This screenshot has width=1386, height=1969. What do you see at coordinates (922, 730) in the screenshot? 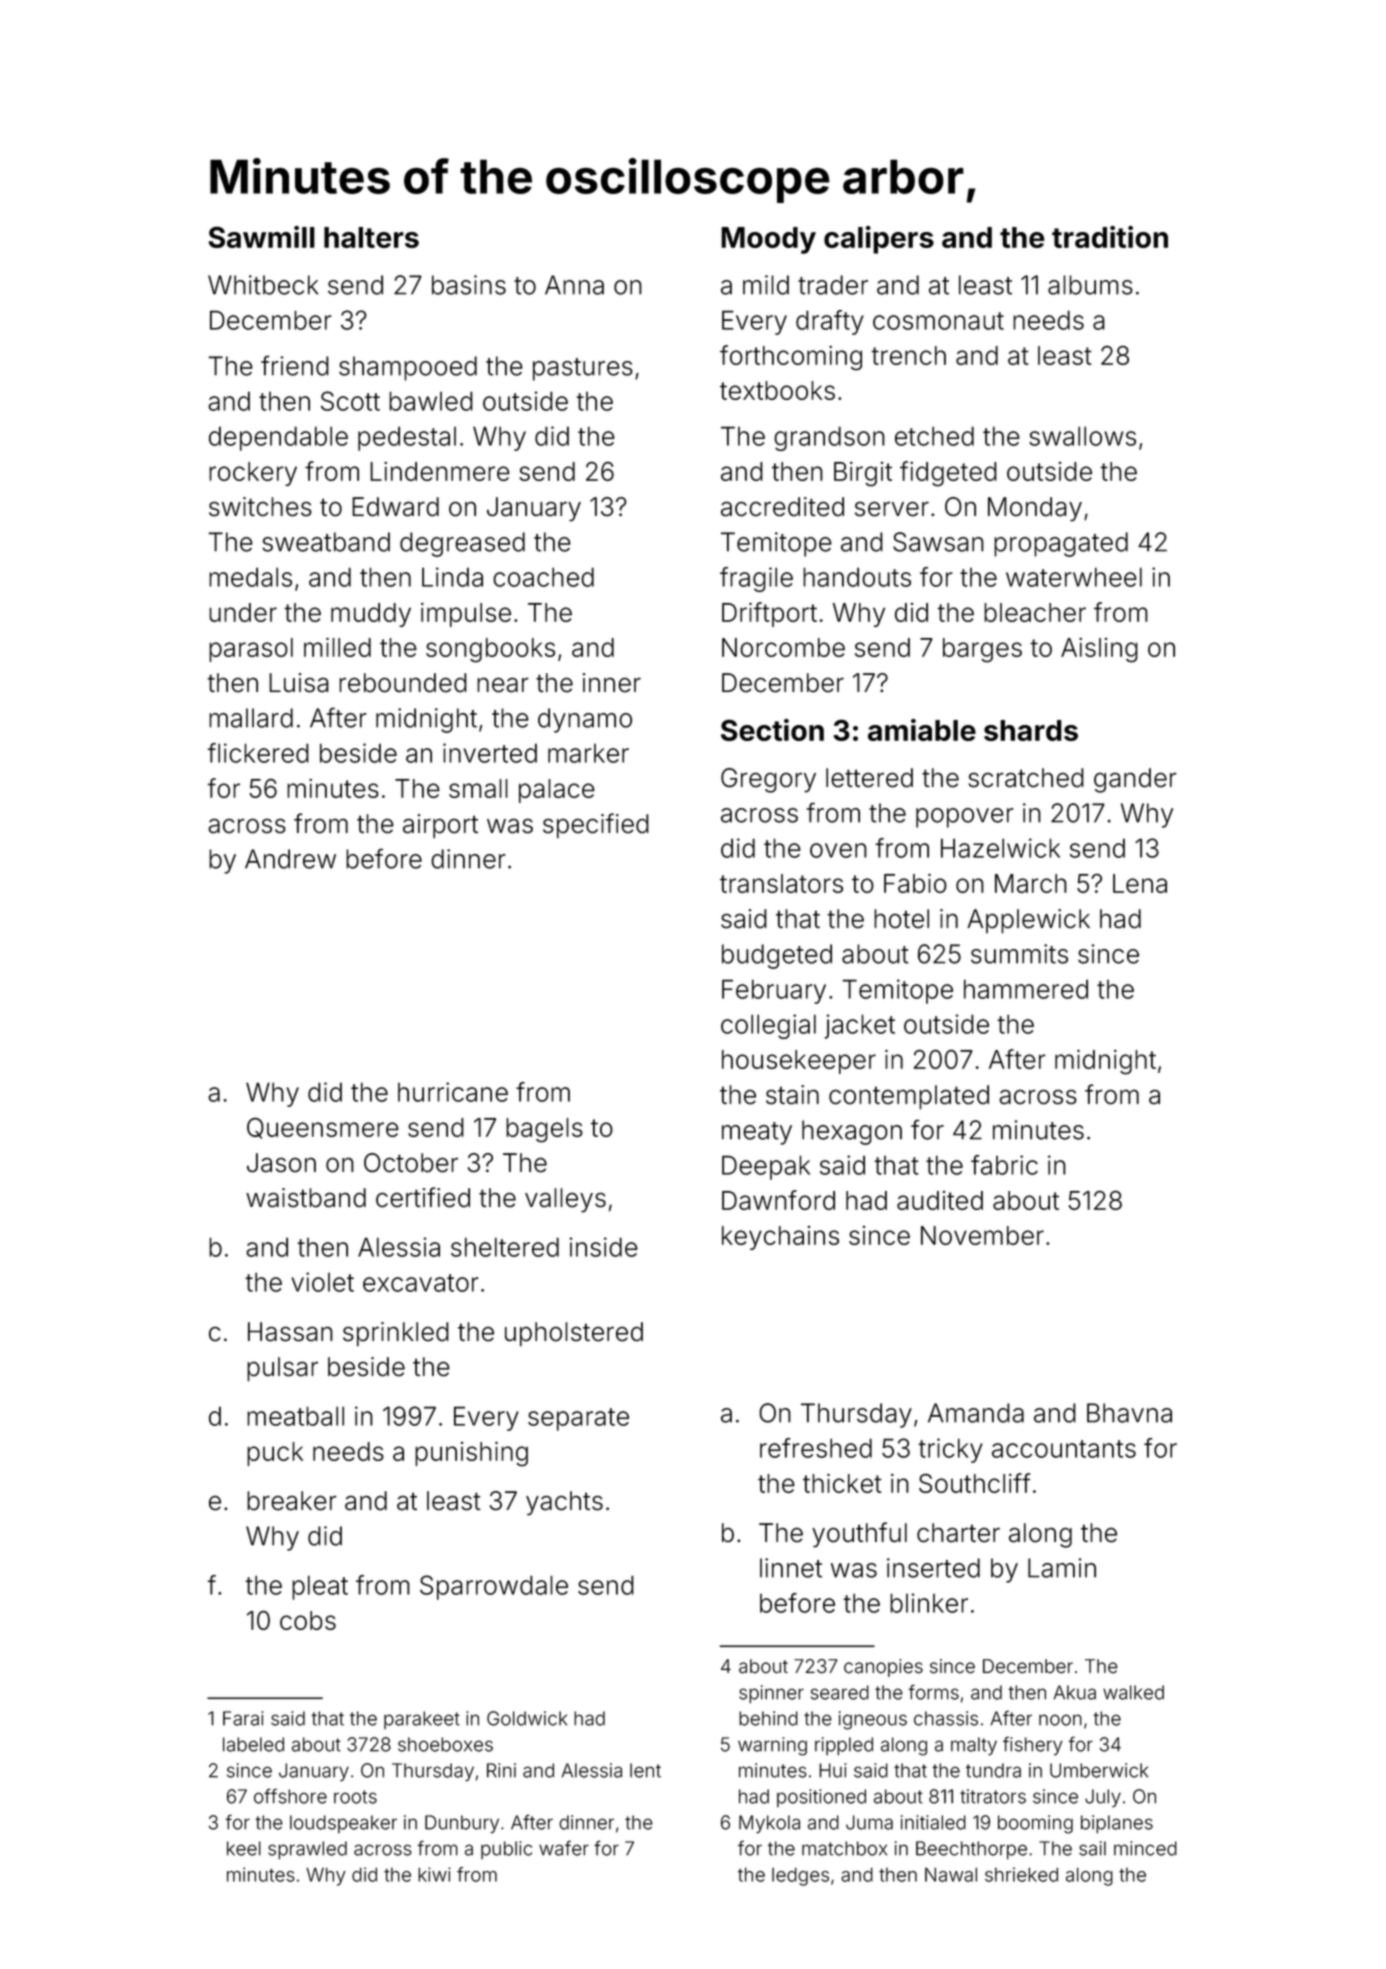
I see `amiable` at bounding box center [922, 730].
